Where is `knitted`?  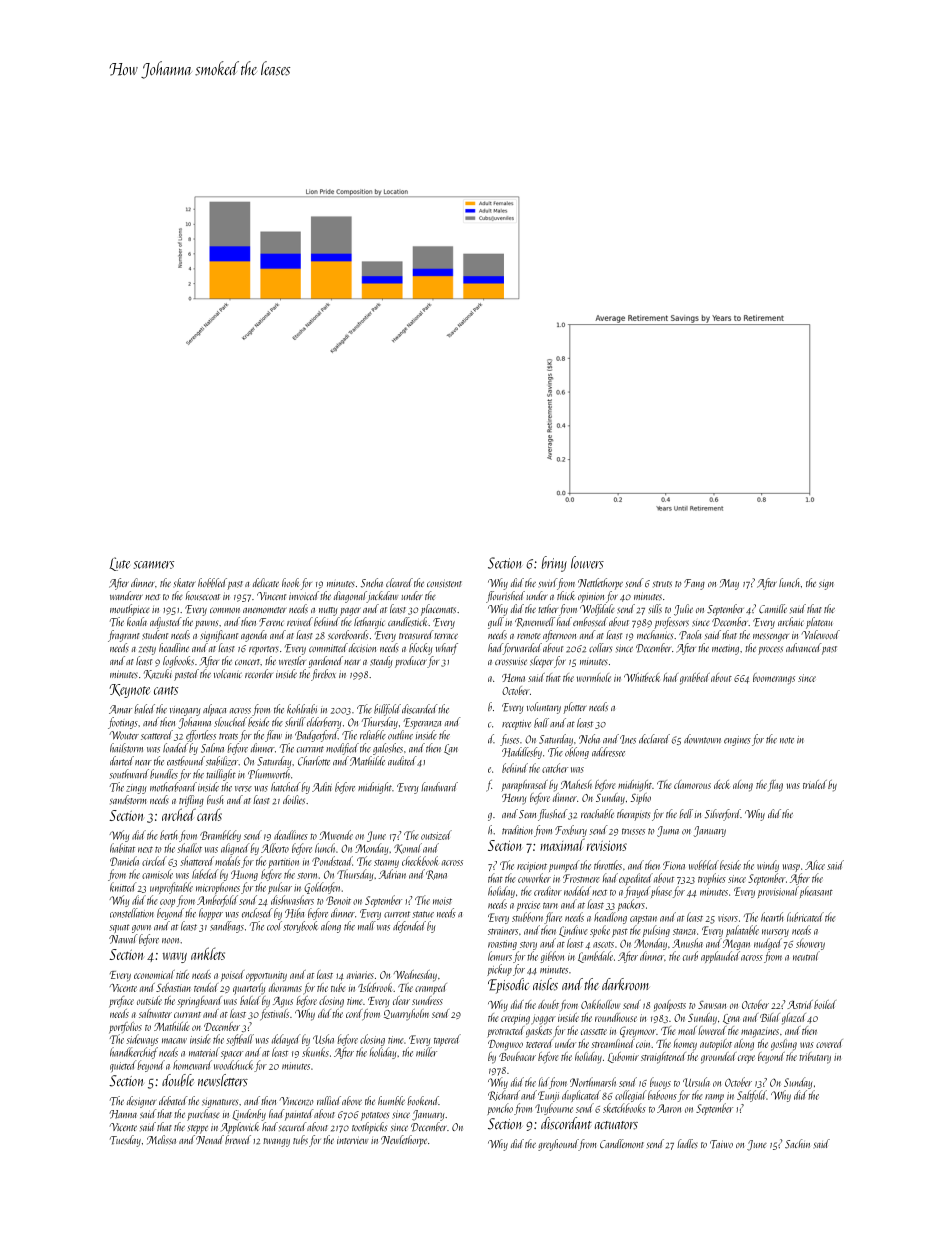 knitted is located at coordinates (123, 887).
